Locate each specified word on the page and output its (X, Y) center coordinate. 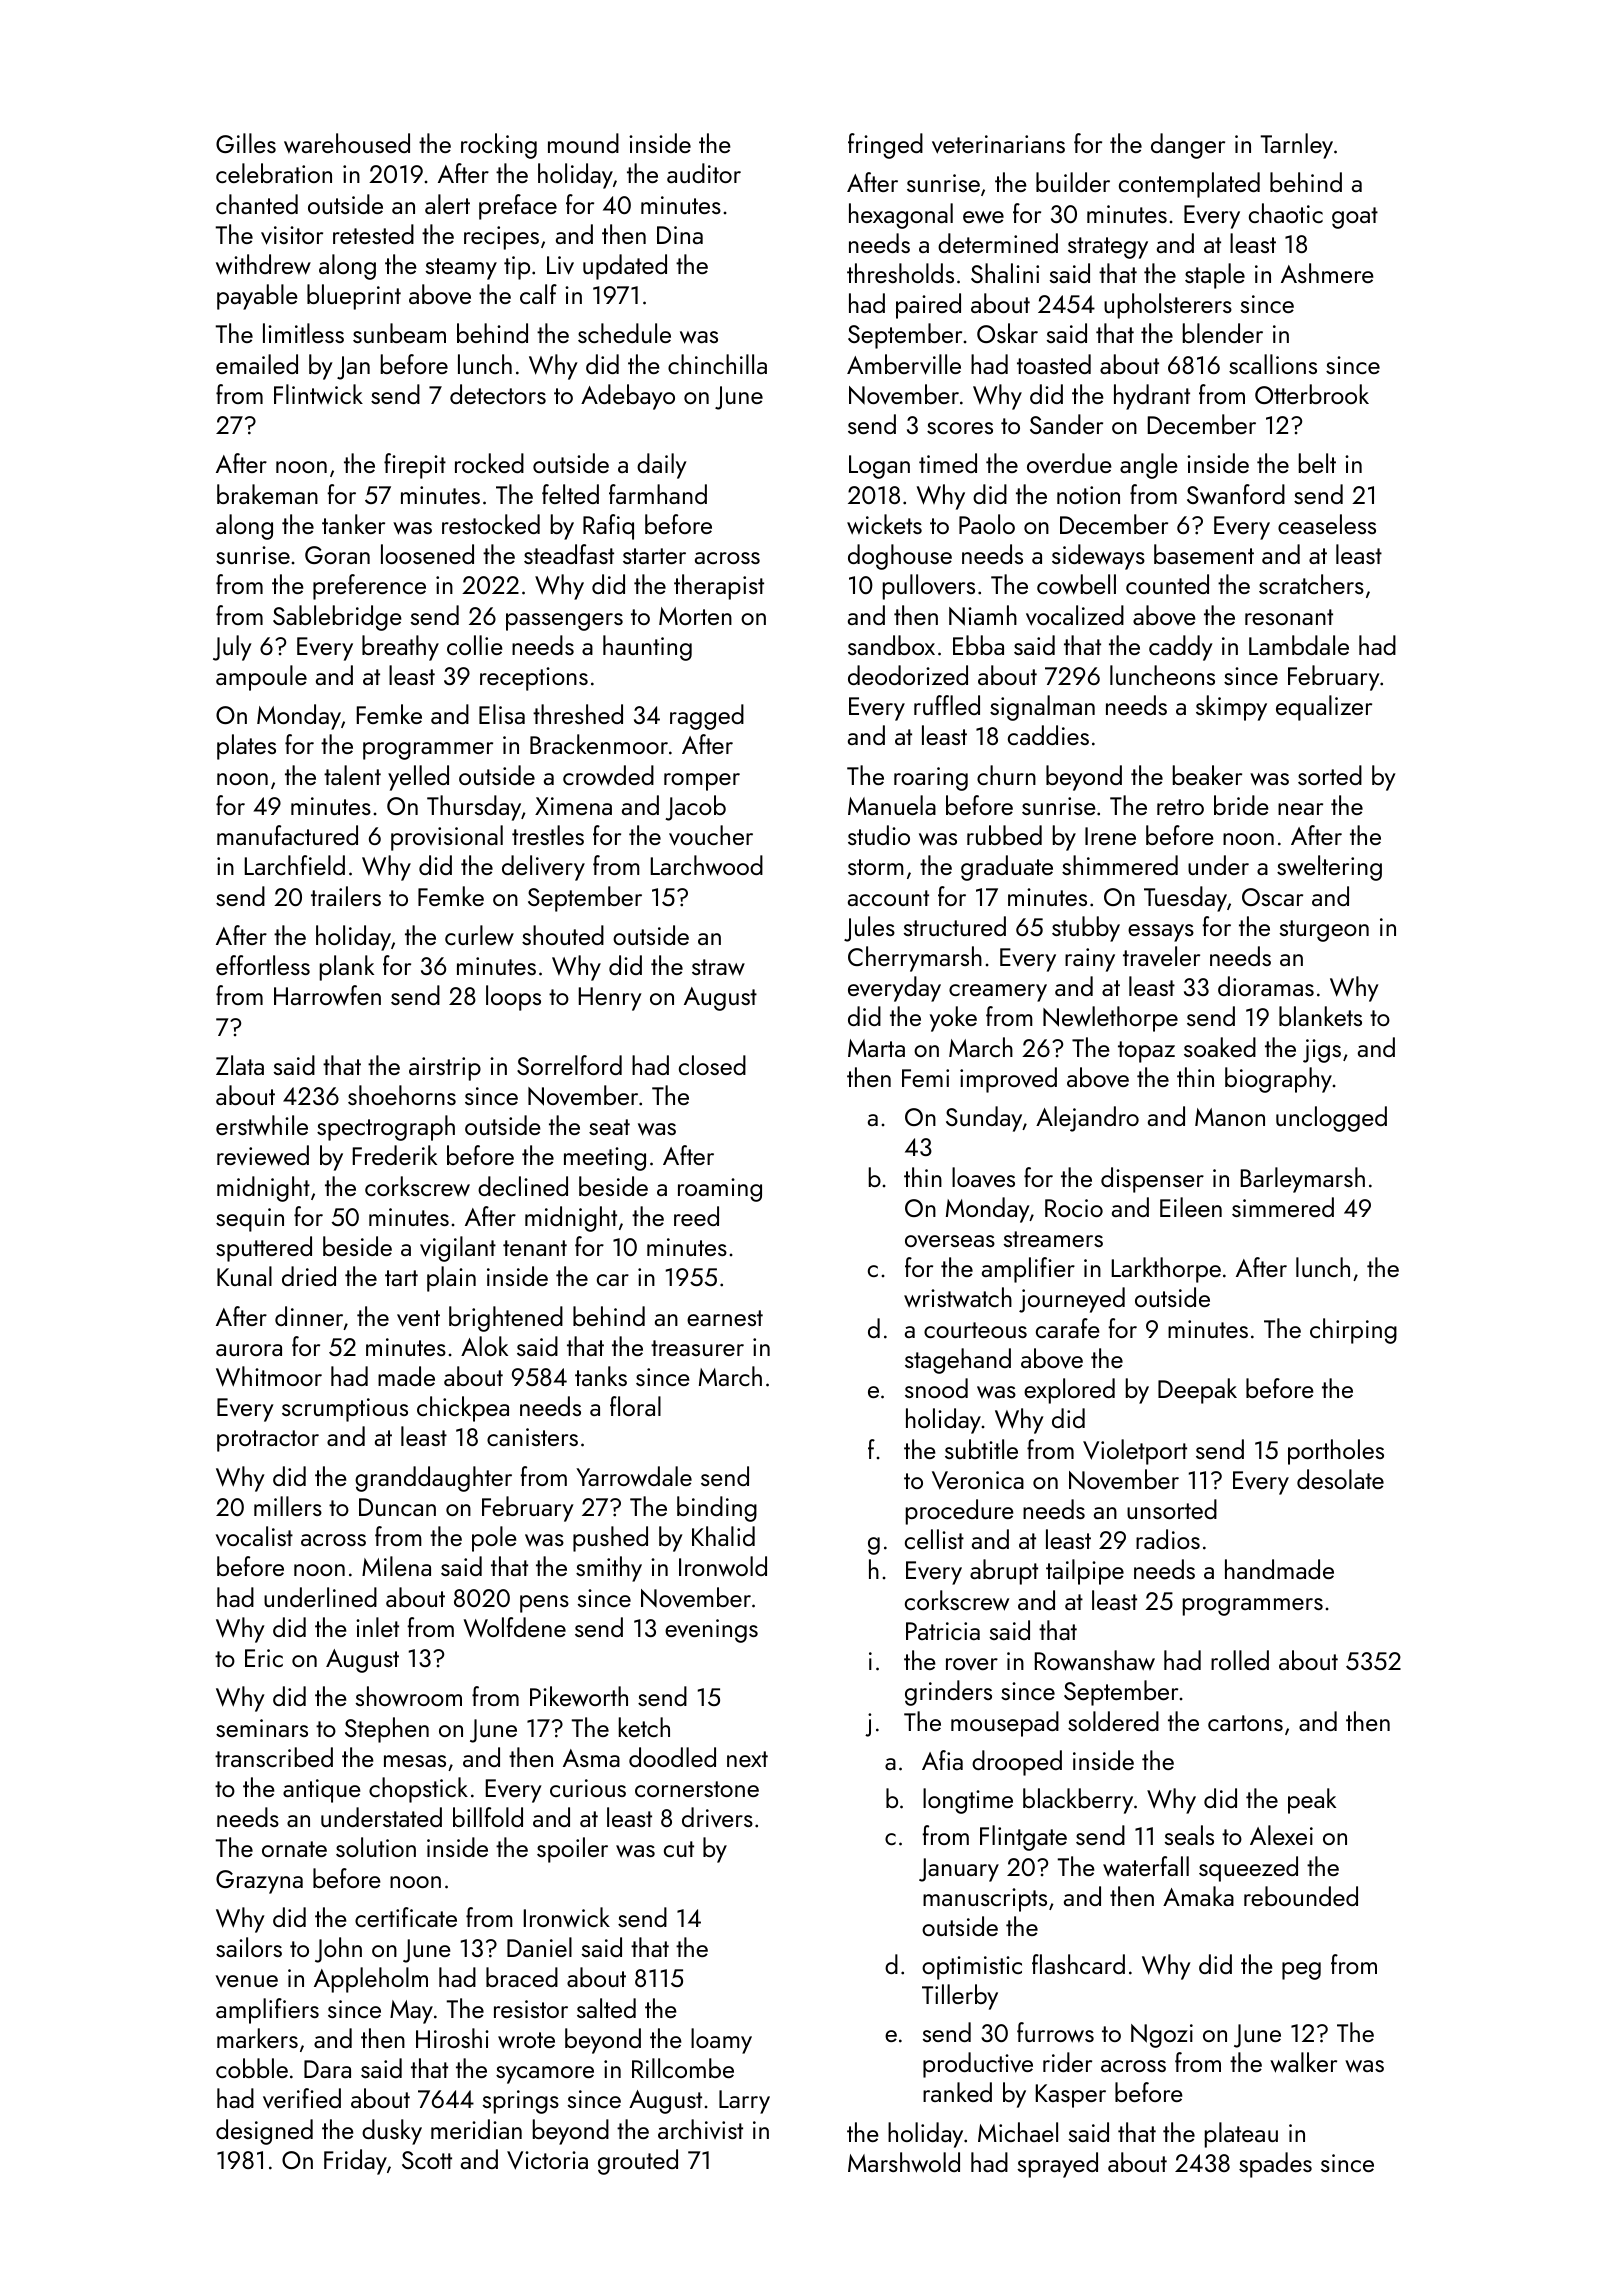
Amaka (1198, 1896)
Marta (876, 1048)
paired (928, 306)
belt (1317, 463)
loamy (721, 2041)
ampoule (261, 678)
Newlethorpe (1110, 1019)
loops (513, 998)
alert (447, 204)
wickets (884, 524)
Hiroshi (452, 2038)
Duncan (397, 1507)
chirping (1353, 1331)
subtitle (981, 1449)
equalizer (1324, 708)
